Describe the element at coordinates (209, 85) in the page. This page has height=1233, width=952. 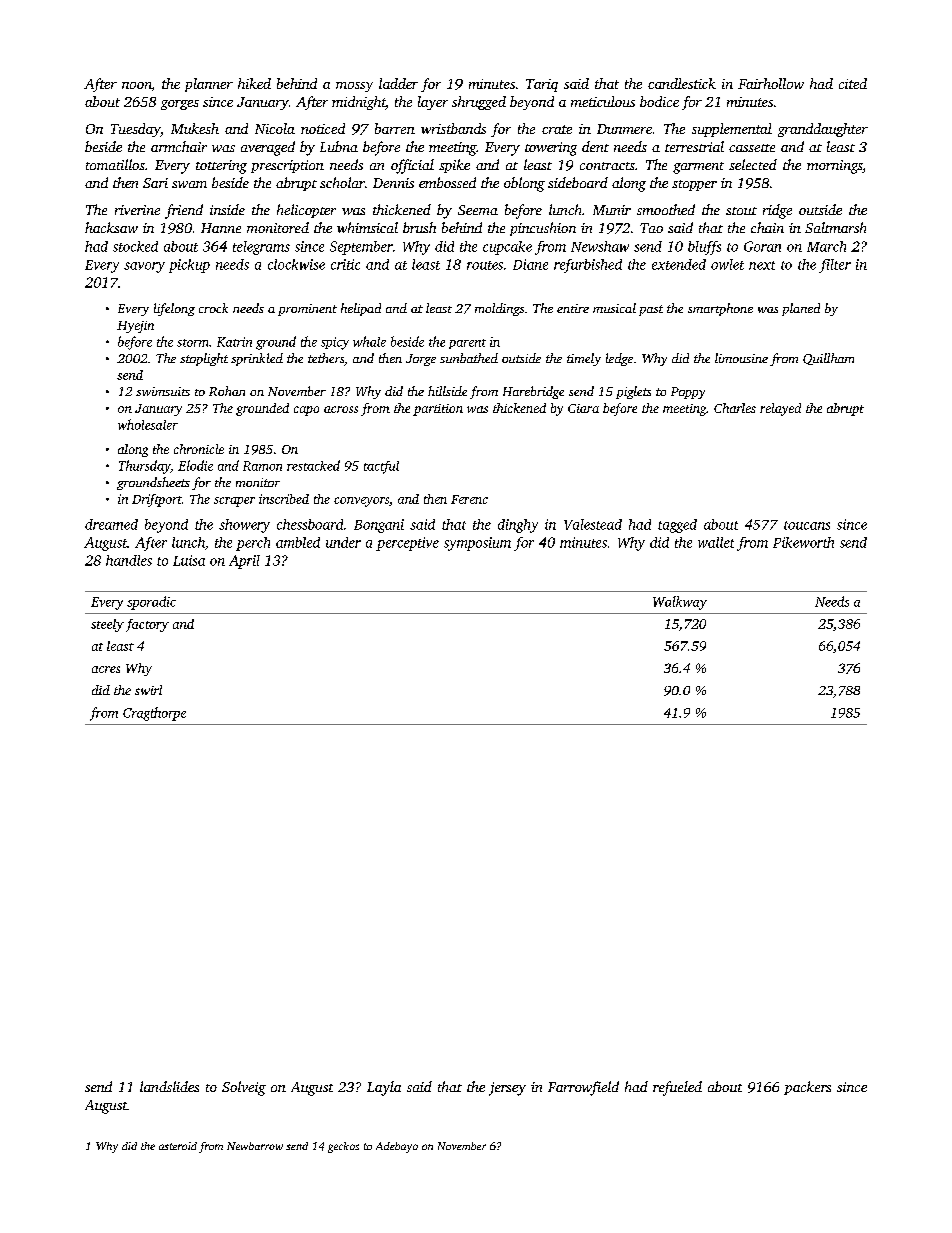
I see `planner` at that location.
